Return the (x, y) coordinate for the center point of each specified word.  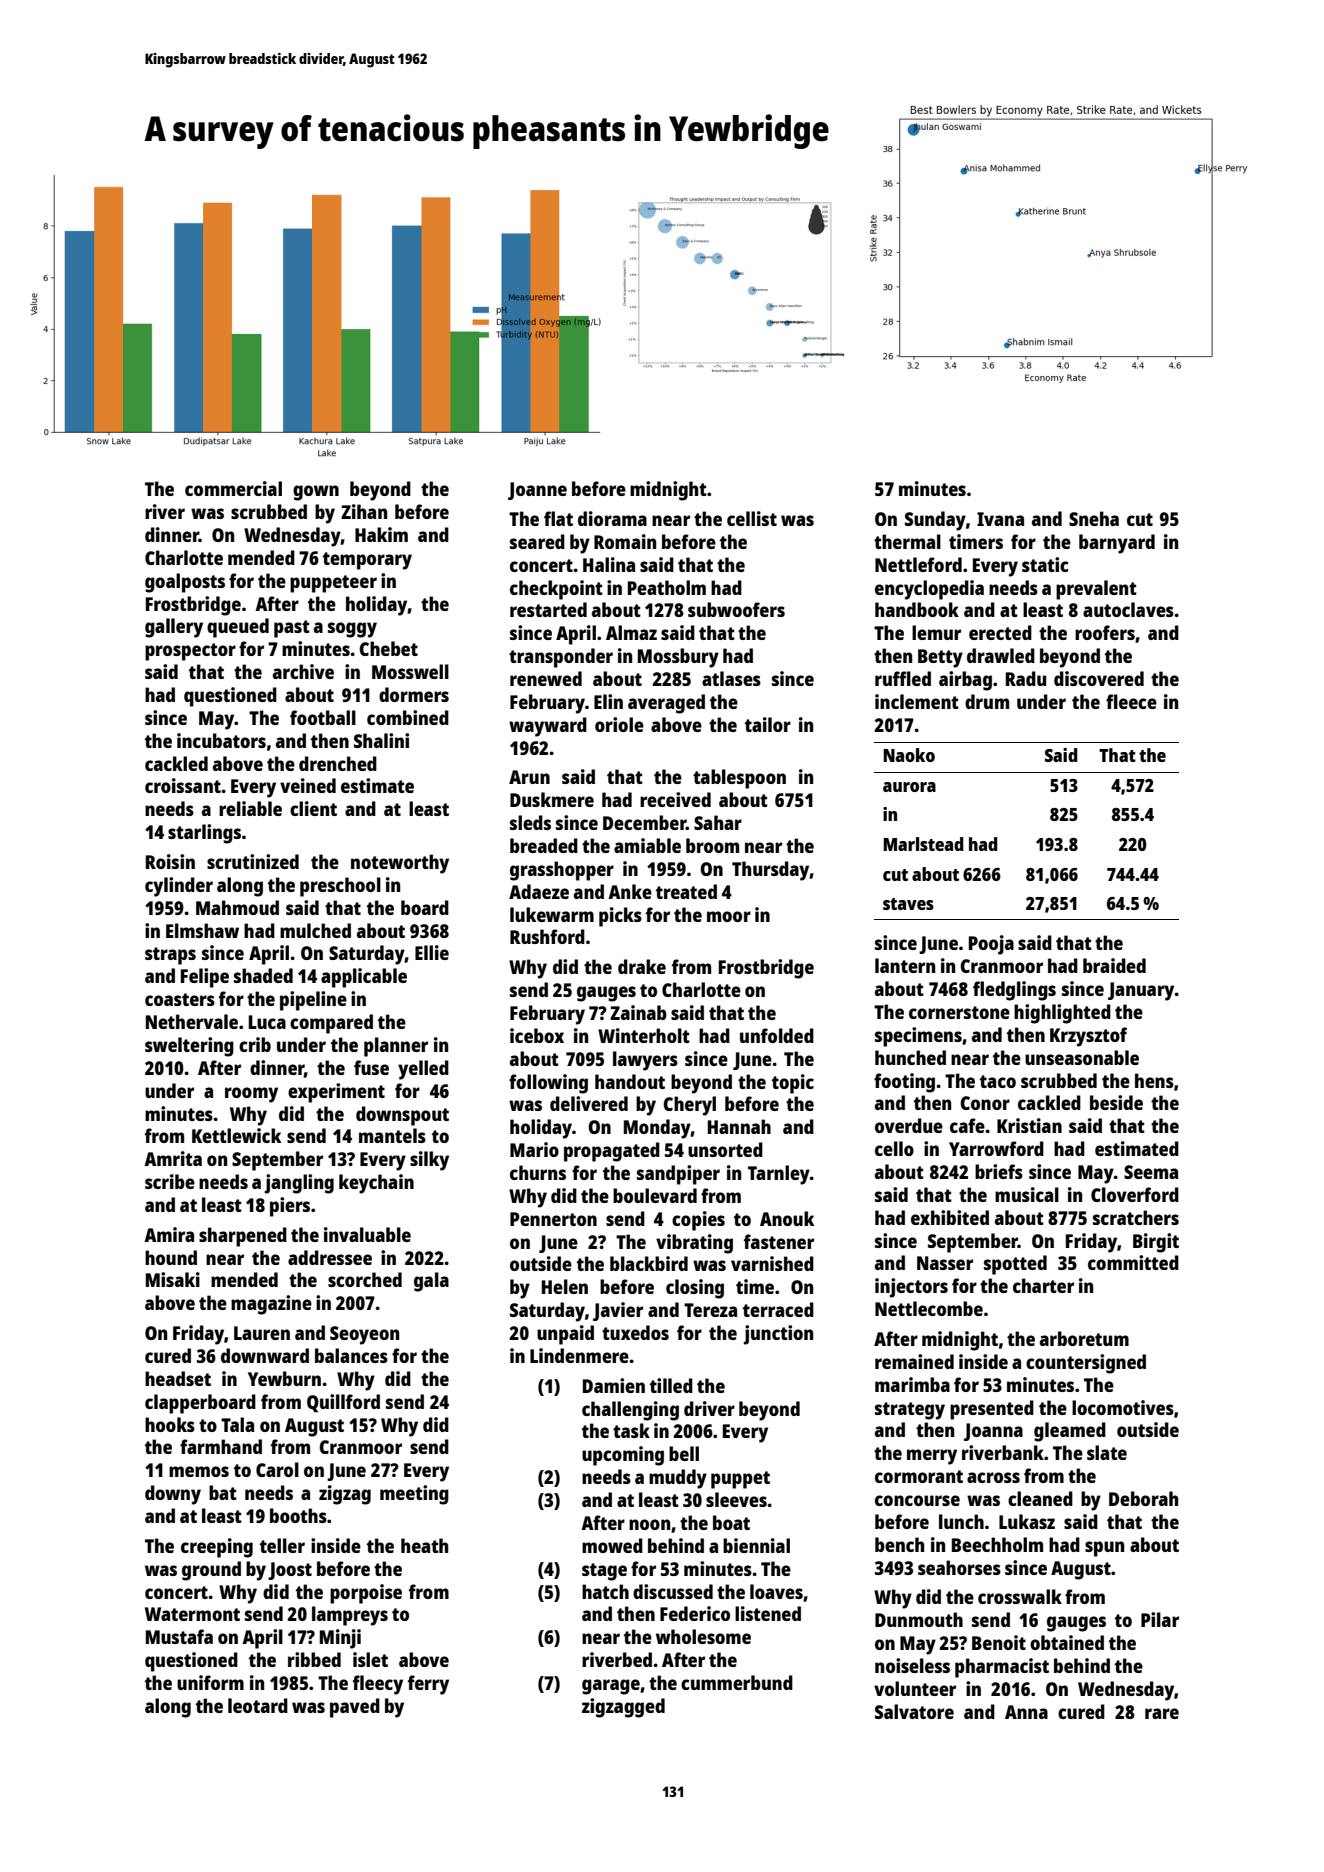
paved (355, 1708)
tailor (768, 724)
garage (611, 1687)
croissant (183, 785)
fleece (1131, 701)
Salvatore (914, 1711)
